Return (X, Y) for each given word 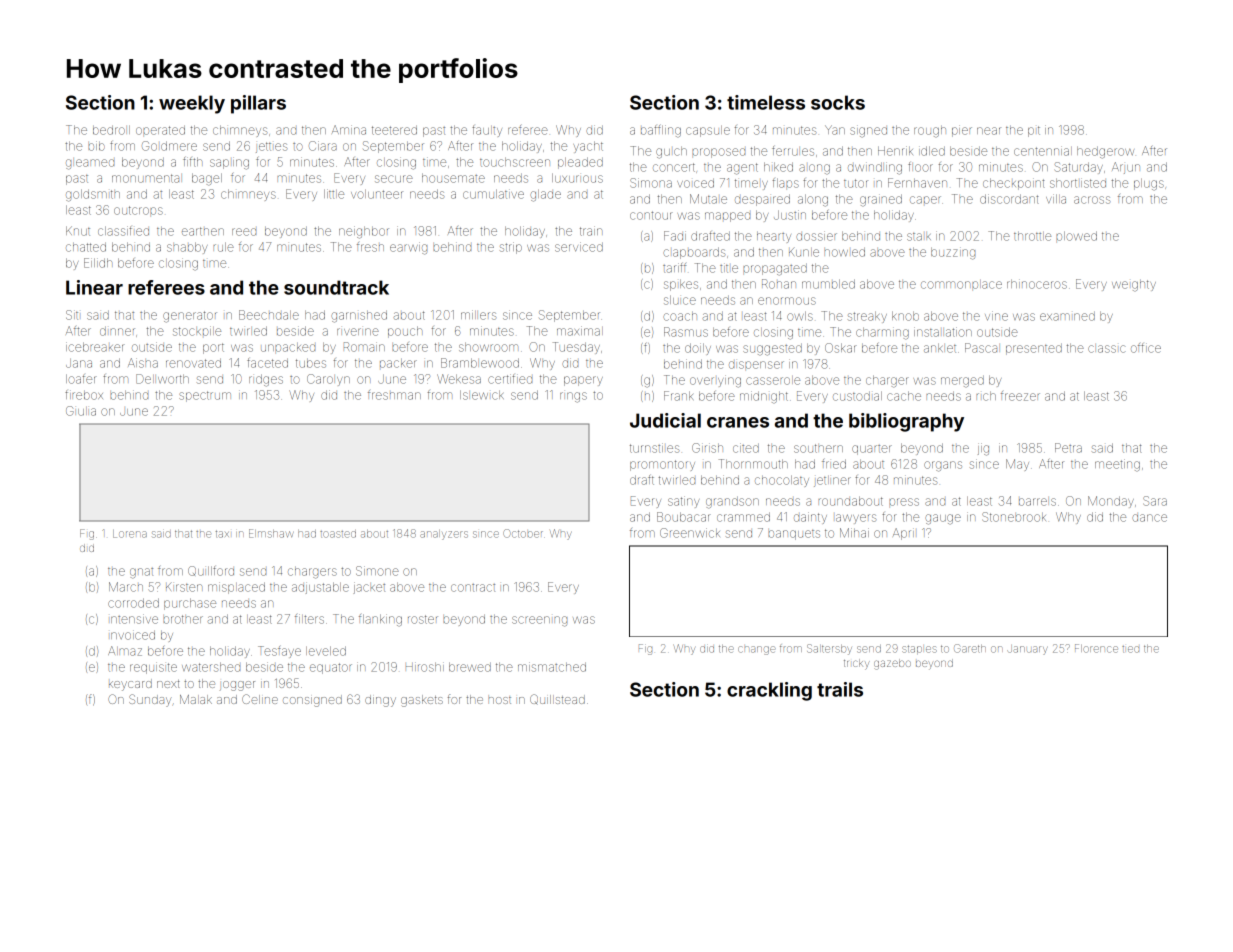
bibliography (906, 422)
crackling (769, 691)
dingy (380, 701)
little (334, 194)
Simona (651, 183)
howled (845, 252)
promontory (662, 465)
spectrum (205, 396)
